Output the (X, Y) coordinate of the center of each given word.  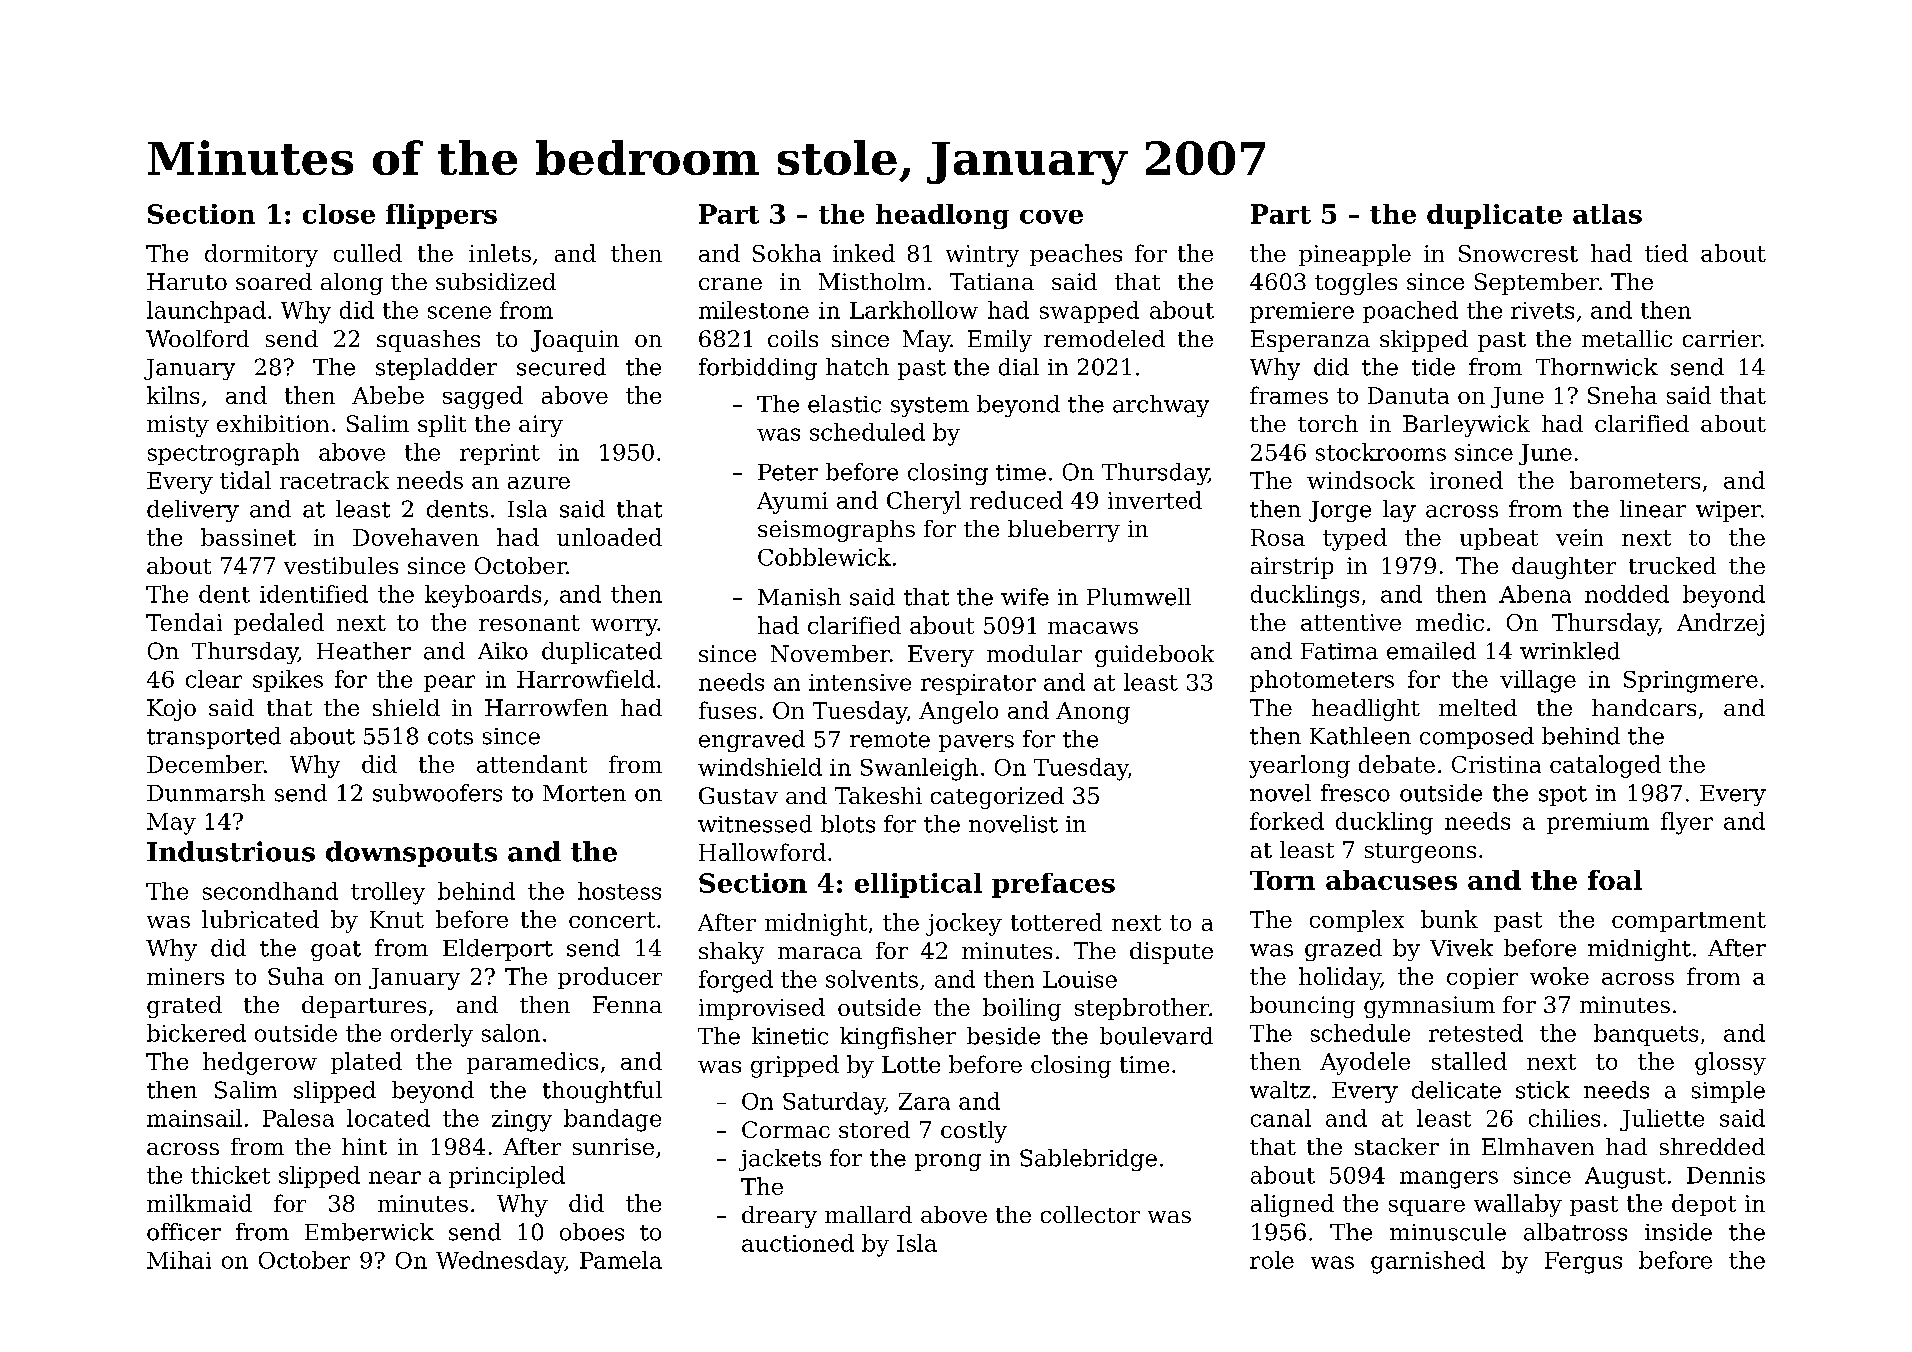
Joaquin (575, 341)
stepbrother (1142, 1009)
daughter (1564, 568)
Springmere (1691, 682)
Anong (1093, 713)
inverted (1155, 500)
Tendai (184, 622)
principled (507, 1177)
